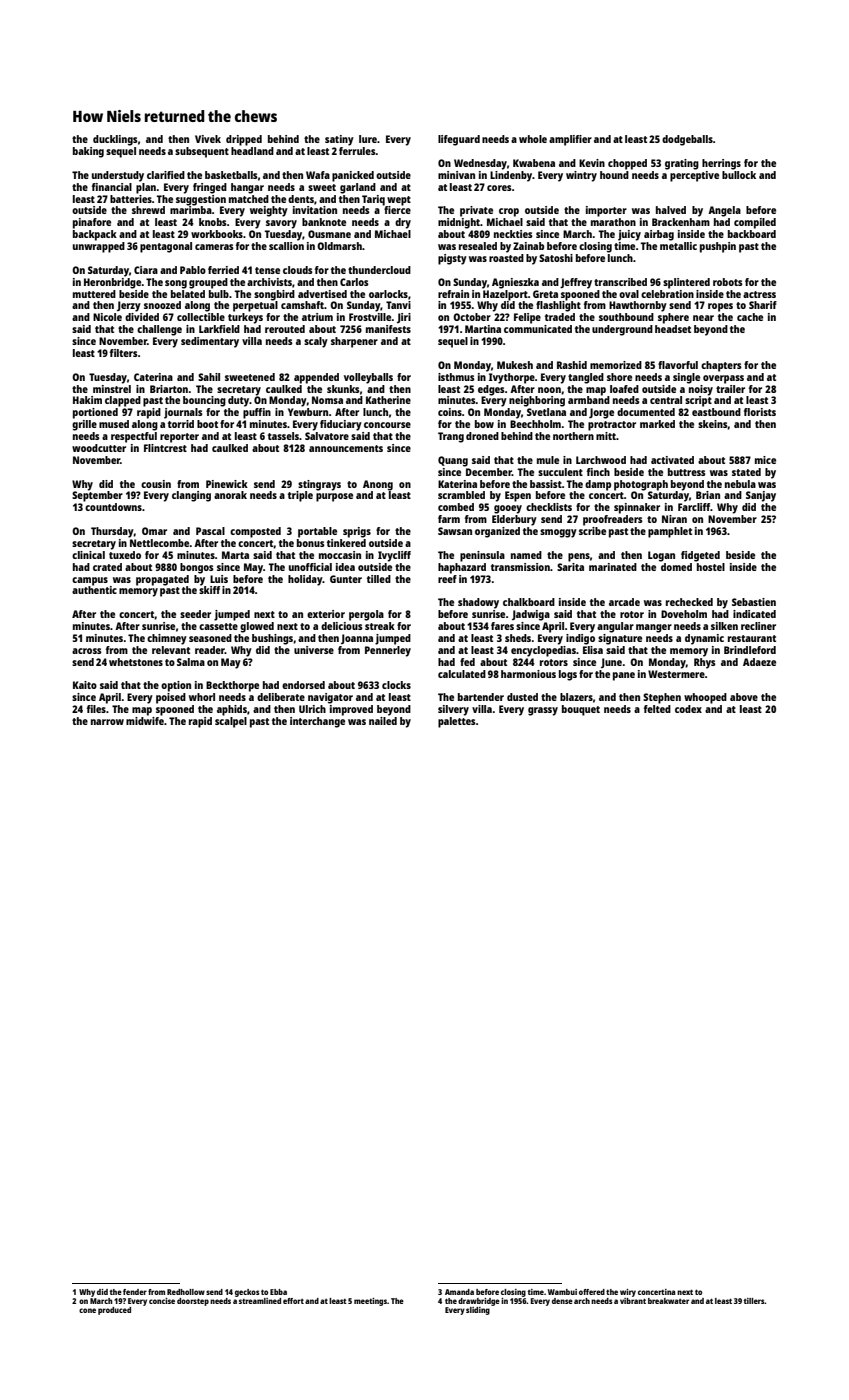 The image size is (849, 1400). What do you see at coordinates (87, 651) in the screenshot?
I see `across` at bounding box center [87, 651].
